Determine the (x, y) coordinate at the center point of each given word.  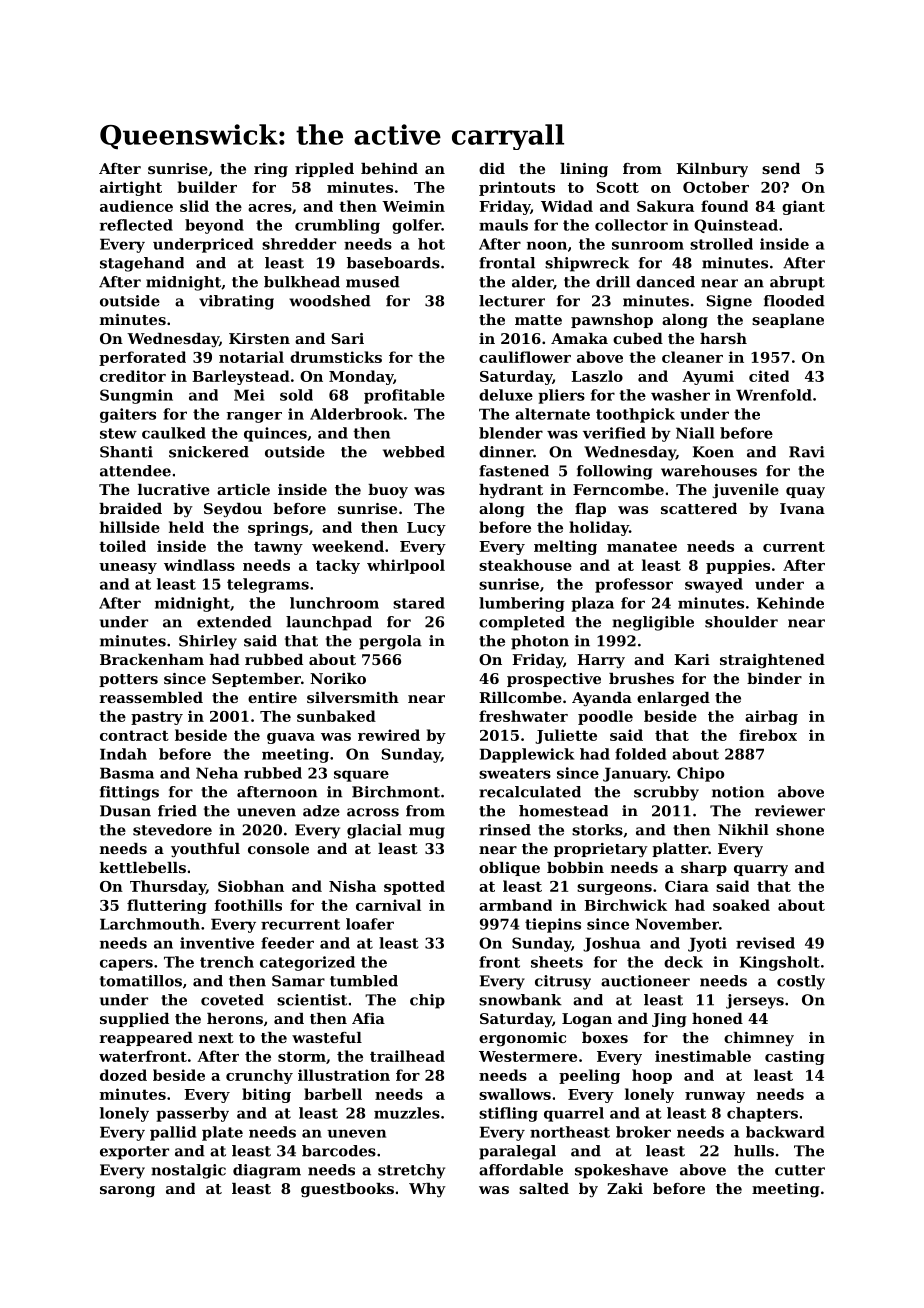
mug (427, 833)
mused (373, 282)
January (635, 774)
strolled (721, 244)
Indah (123, 754)
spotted (414, 887)
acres (270, 208)
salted (544, 1188)
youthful (205, 850)
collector (631, 225)
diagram (267, 1171)
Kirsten (259, 338)
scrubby (666, 793)
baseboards (393, 263)
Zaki (625, 1188)
